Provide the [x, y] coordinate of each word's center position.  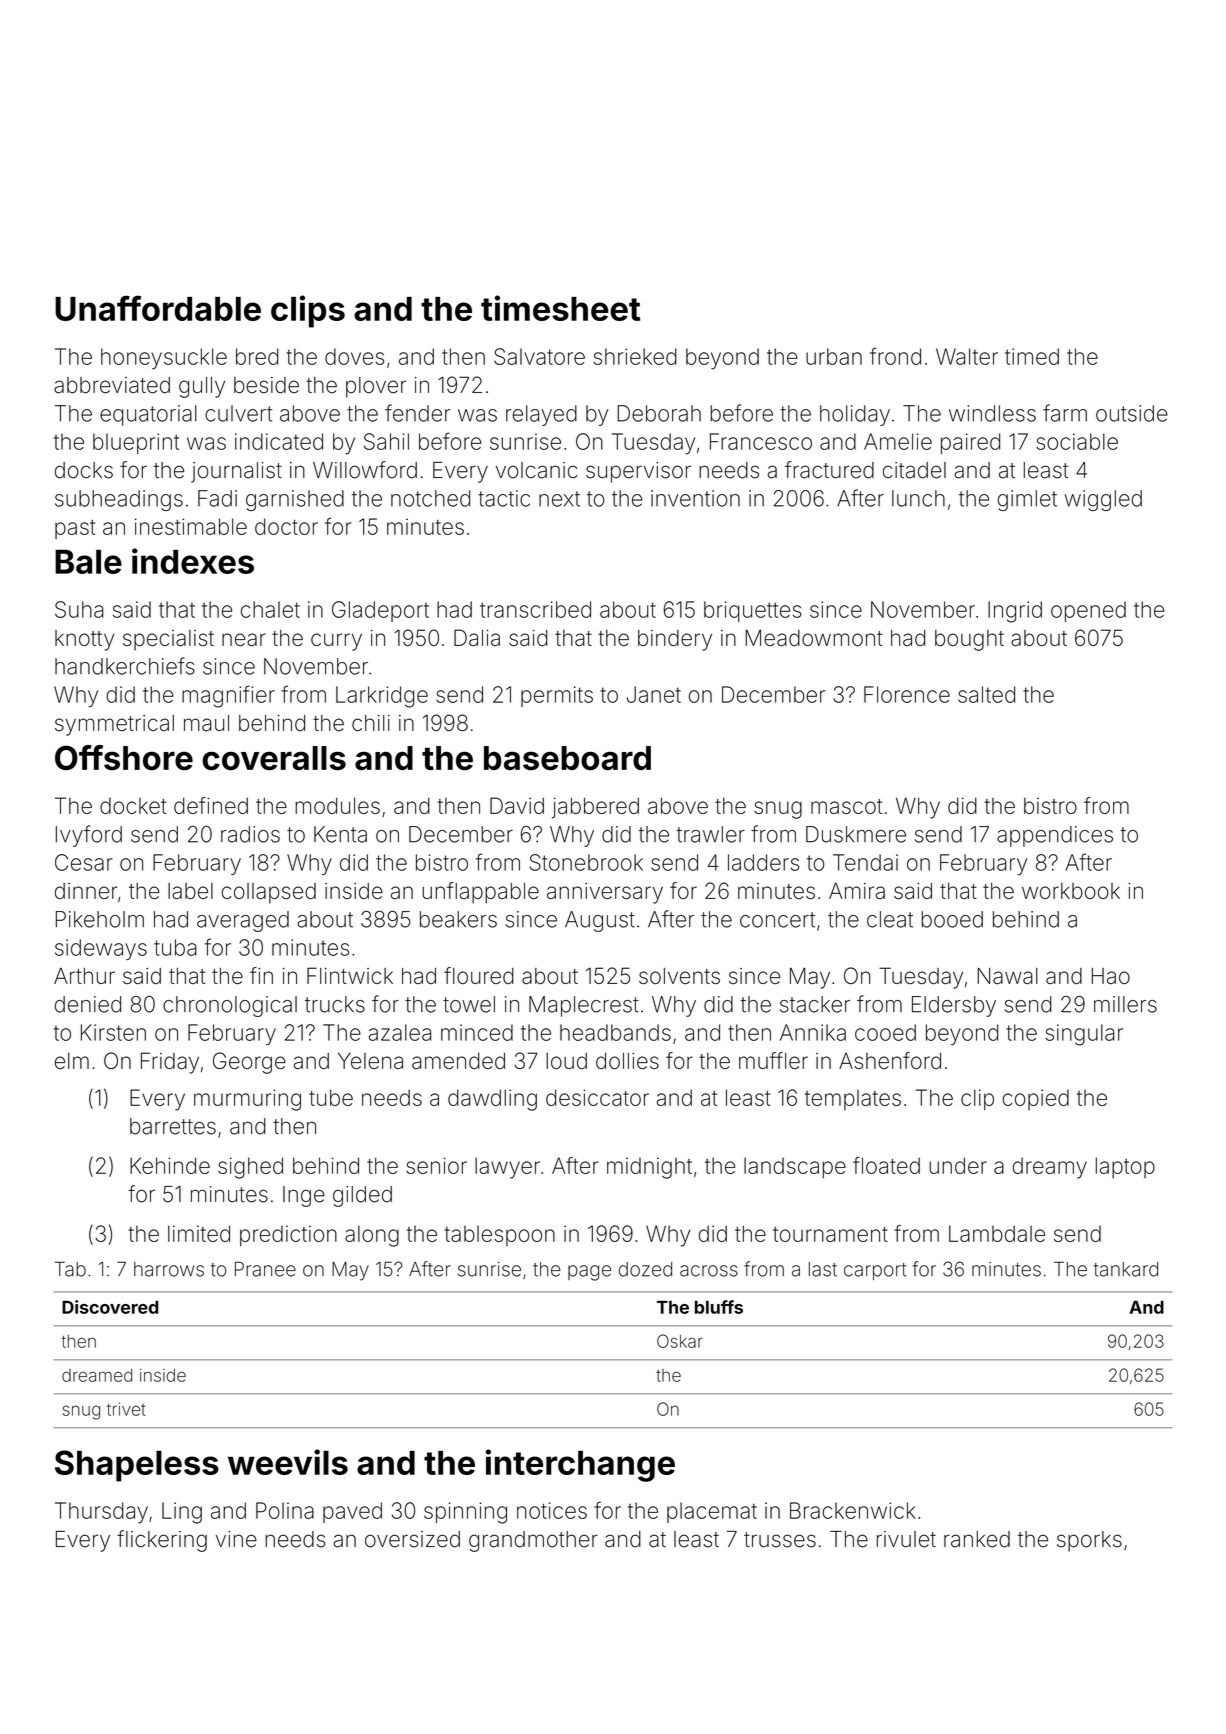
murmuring [247, 1100]
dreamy [1049, 1168]
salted [986, 694]
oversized [412, 1539]
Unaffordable [158, 308]
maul [206, 723]
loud [566, 1061]
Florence [907, 694]
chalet [270, 609]
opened [1088, 611]
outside [1132, 413]
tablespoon [499, 1236]
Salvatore [539, 356]
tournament [830, 1234]
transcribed [535, 609]
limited [199, 1233]
